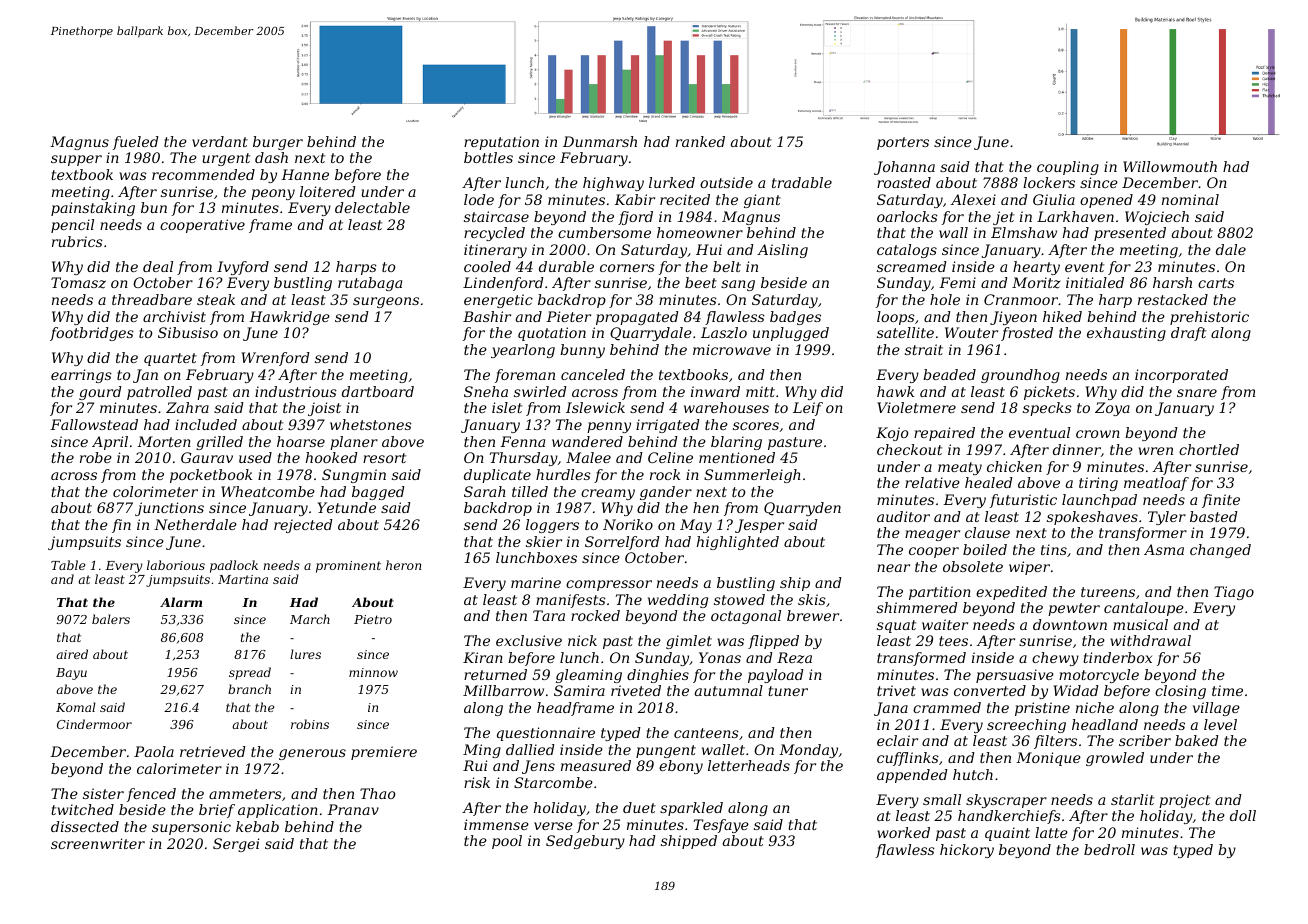  I want to click on Millbarrow, so click(503, 690).
